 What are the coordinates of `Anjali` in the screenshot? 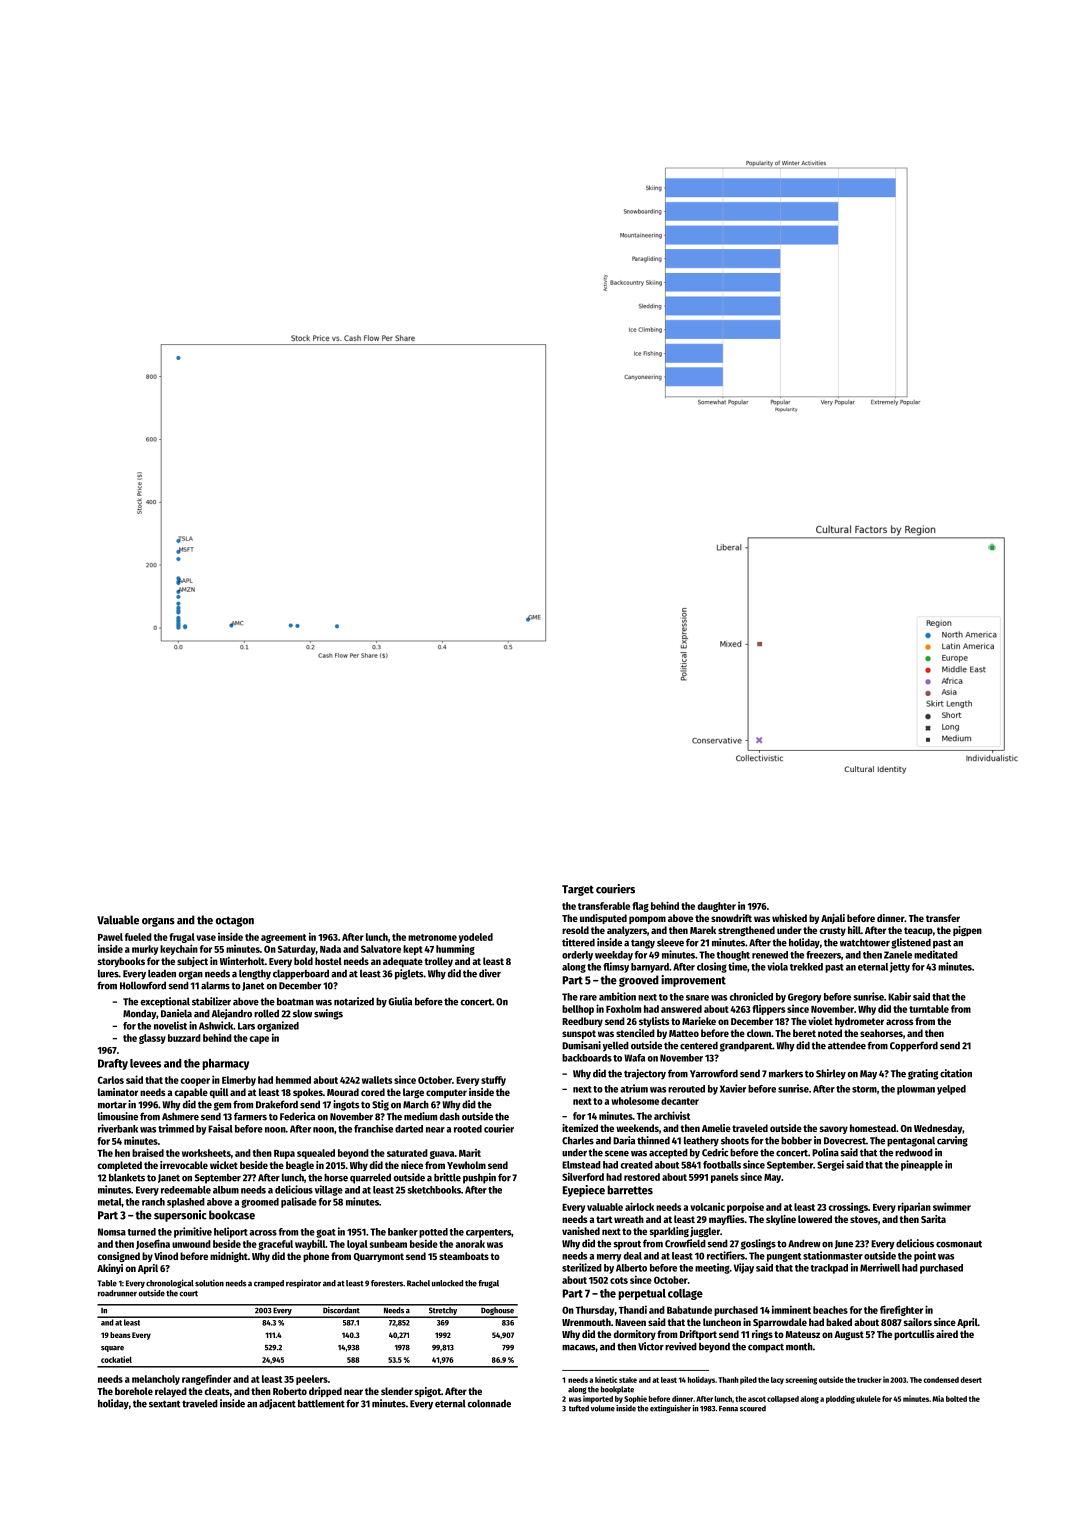 It's located at (833, 919).
